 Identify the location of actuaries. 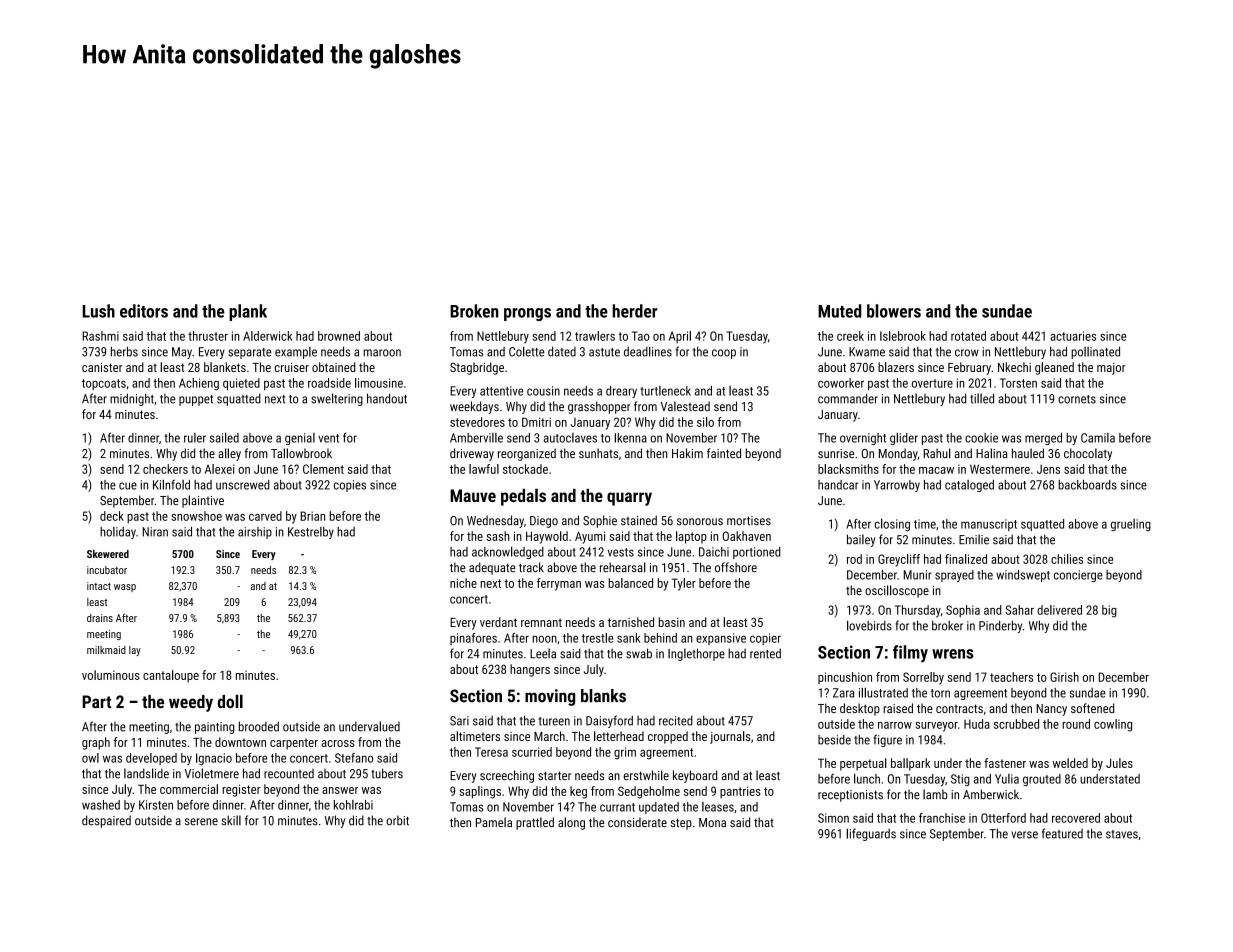
(1073, 336).
